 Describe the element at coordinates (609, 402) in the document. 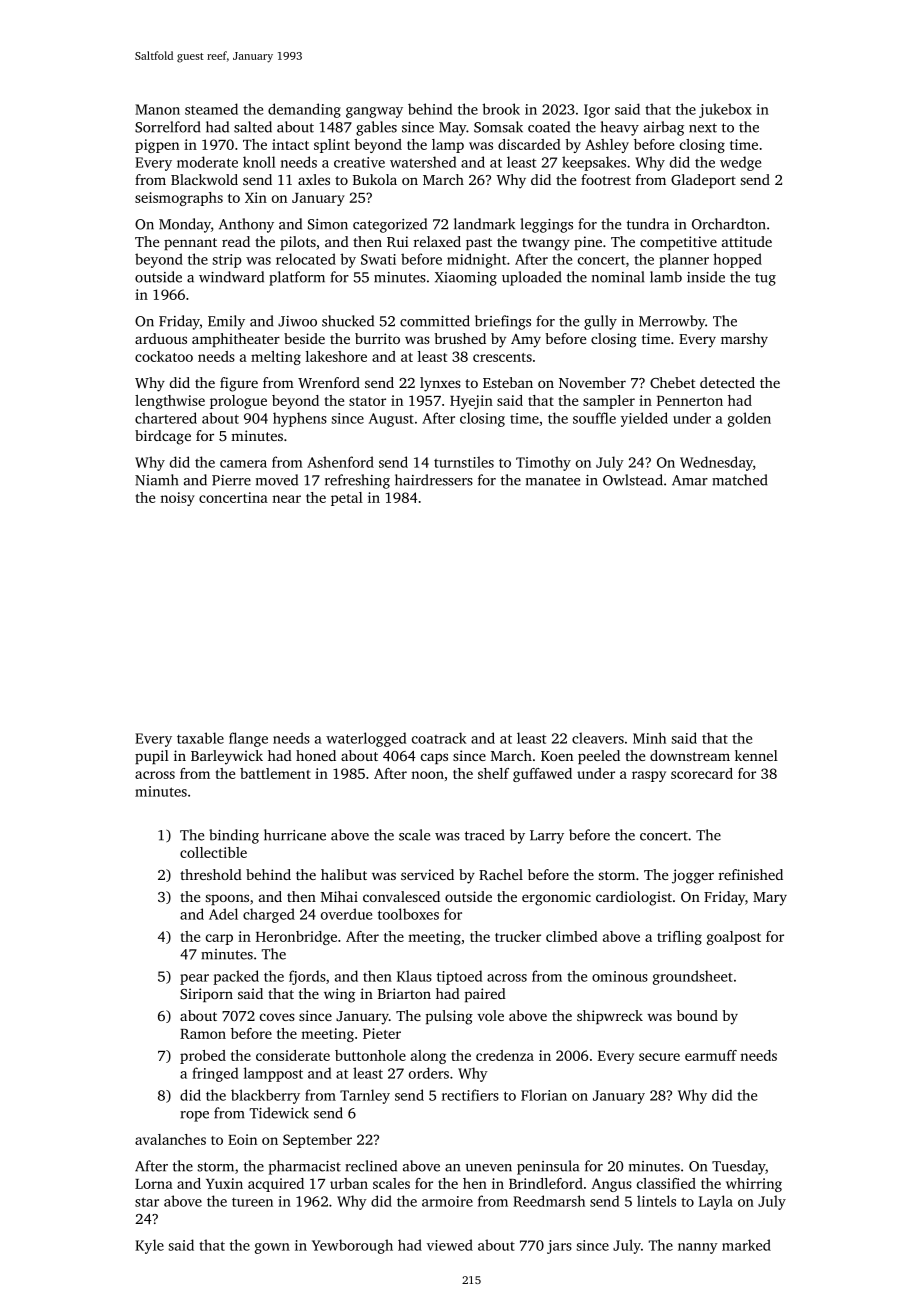

I see `sampler` at that location.
